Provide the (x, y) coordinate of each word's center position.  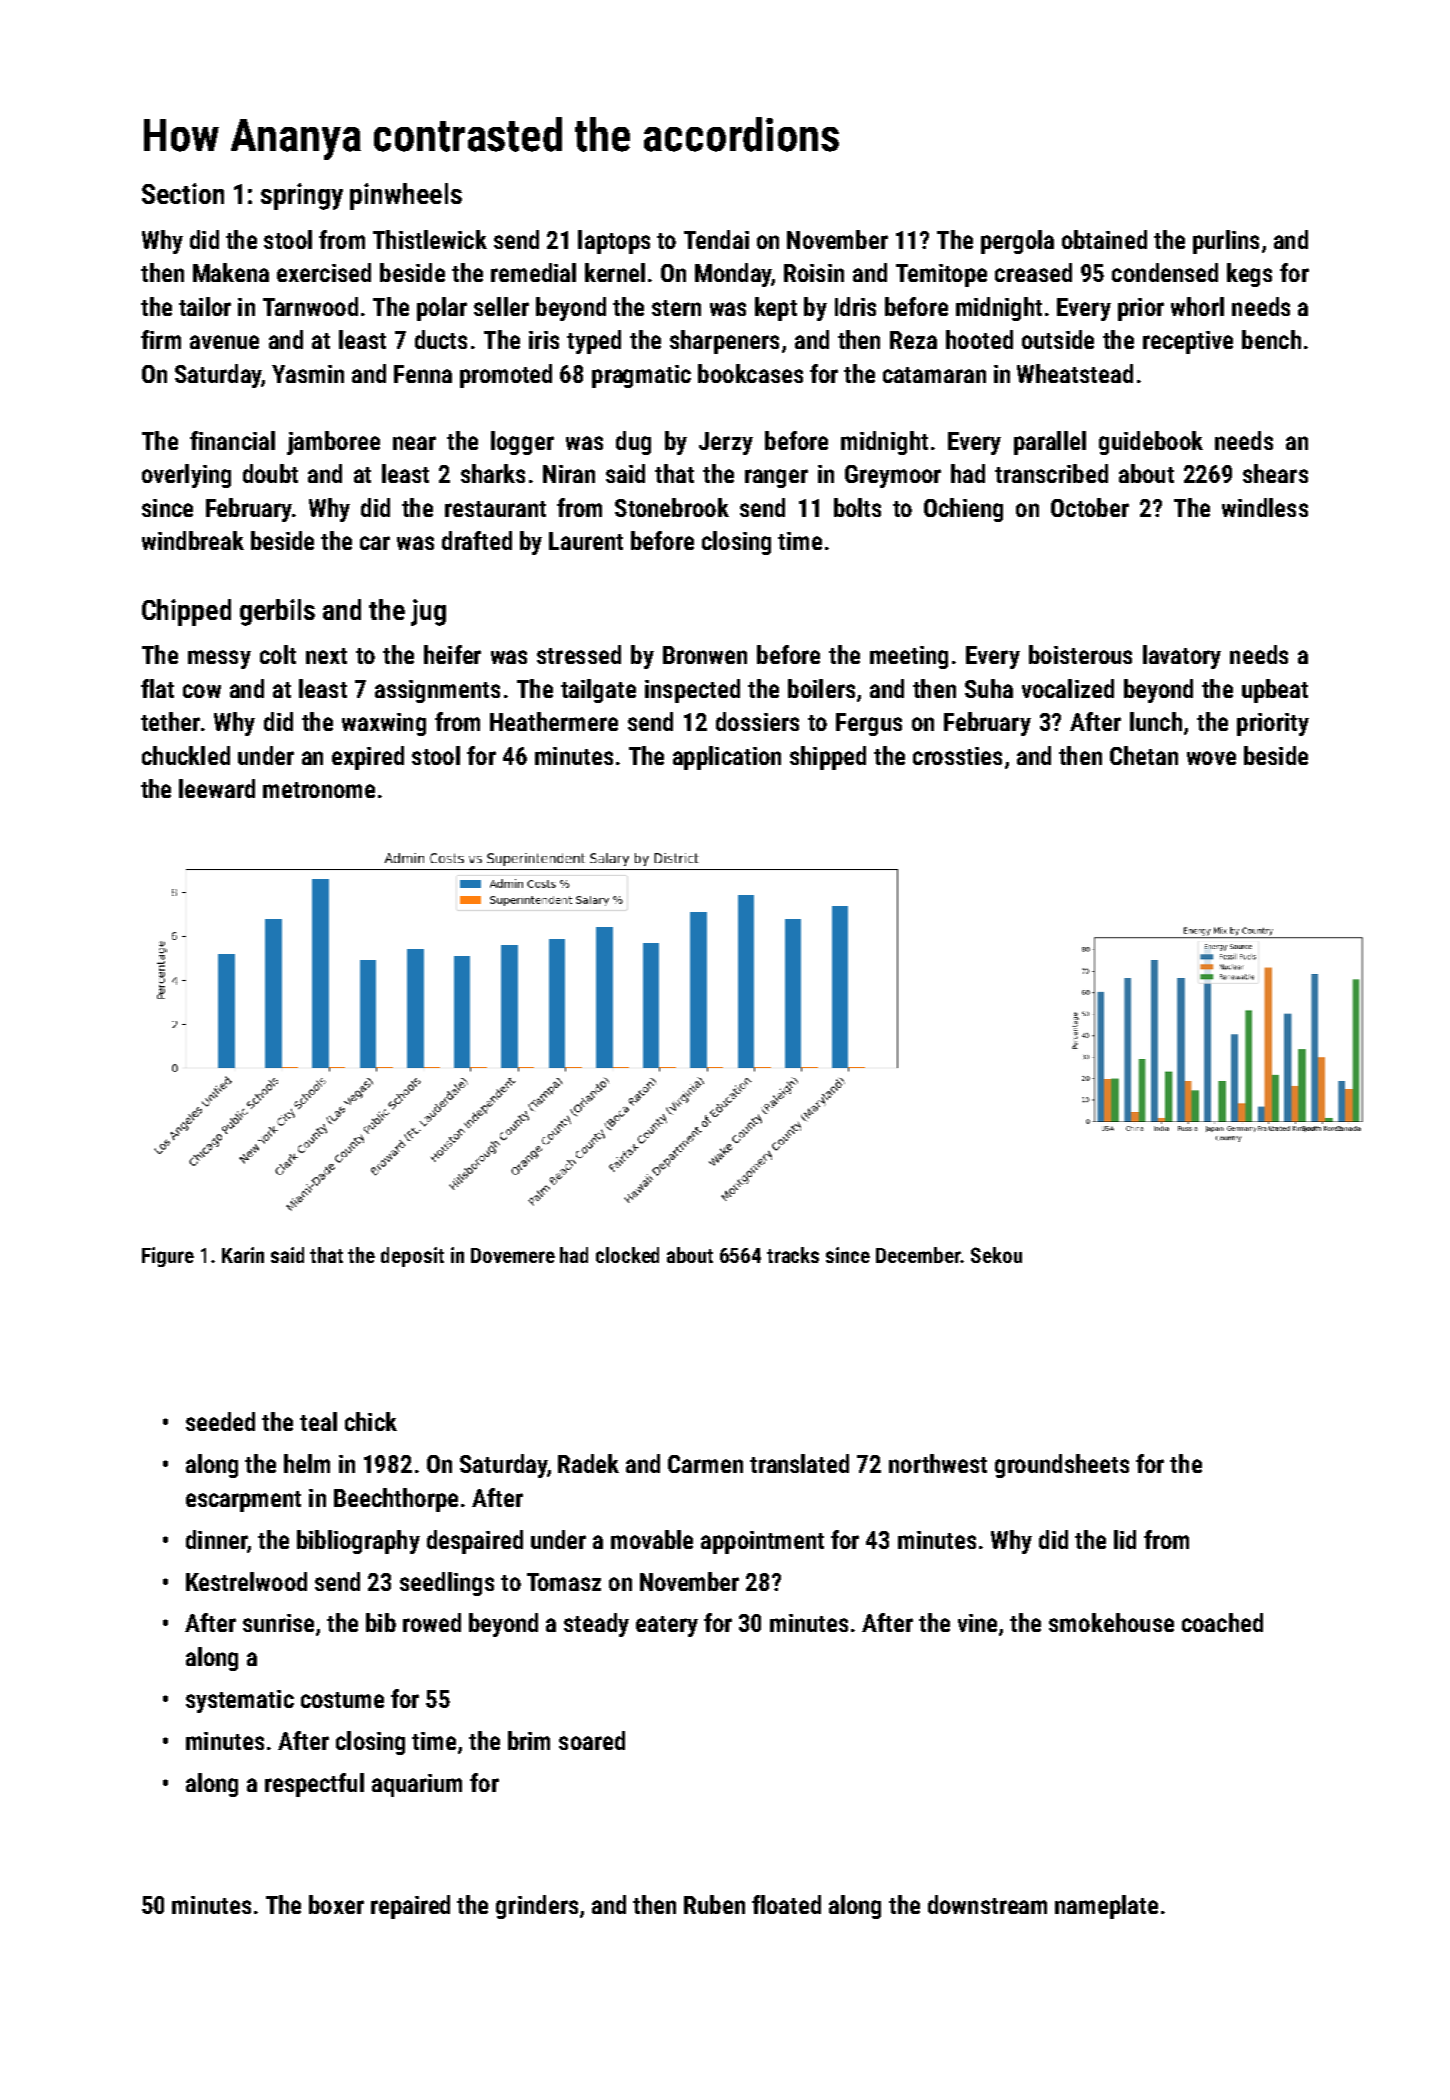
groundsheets (1062, 1466)
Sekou (996, 1255)
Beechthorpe (396, 1500)
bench (1271, 339)
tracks (793, 1255)
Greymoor (893, 476)
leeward (217, 788)
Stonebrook (672, 507)
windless (1265, 507)
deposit (412, 1257)
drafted (477, 540)
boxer (336, 1904)
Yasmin (308, 374)
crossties (957, 756)
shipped (828, 758)
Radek (588, 1463)
